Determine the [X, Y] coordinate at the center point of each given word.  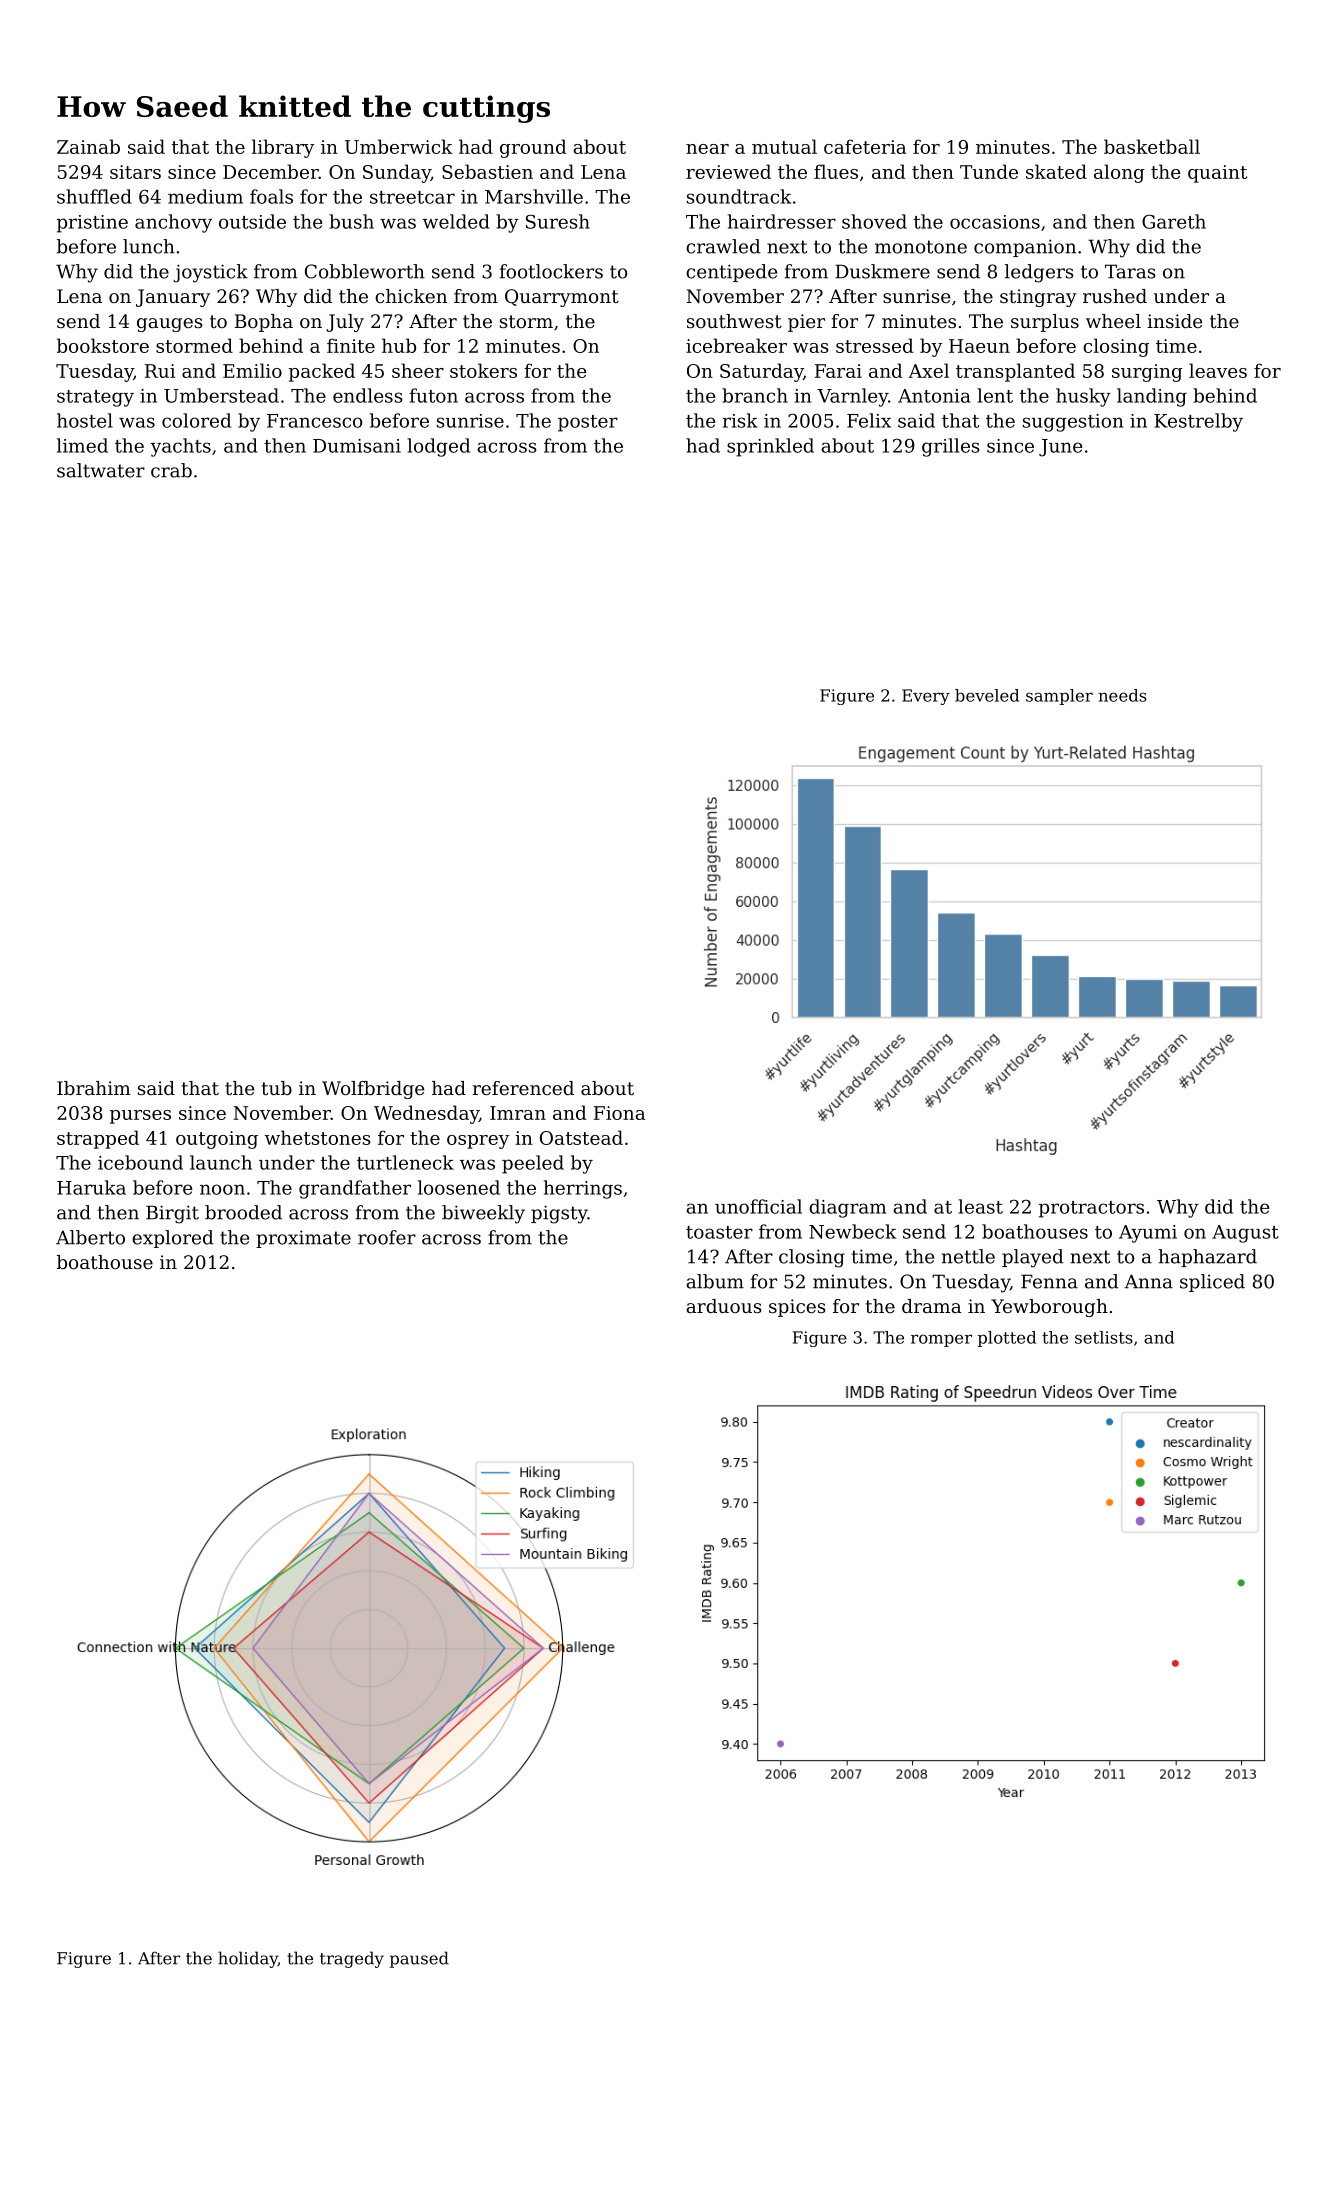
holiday [248, 1959]
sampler [1059, 697]
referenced [523, 1088]
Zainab [88, 146]
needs [1122, 695]
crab [171, 470]
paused [419, 1959]
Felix [869, 420]
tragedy [352, 1959]
